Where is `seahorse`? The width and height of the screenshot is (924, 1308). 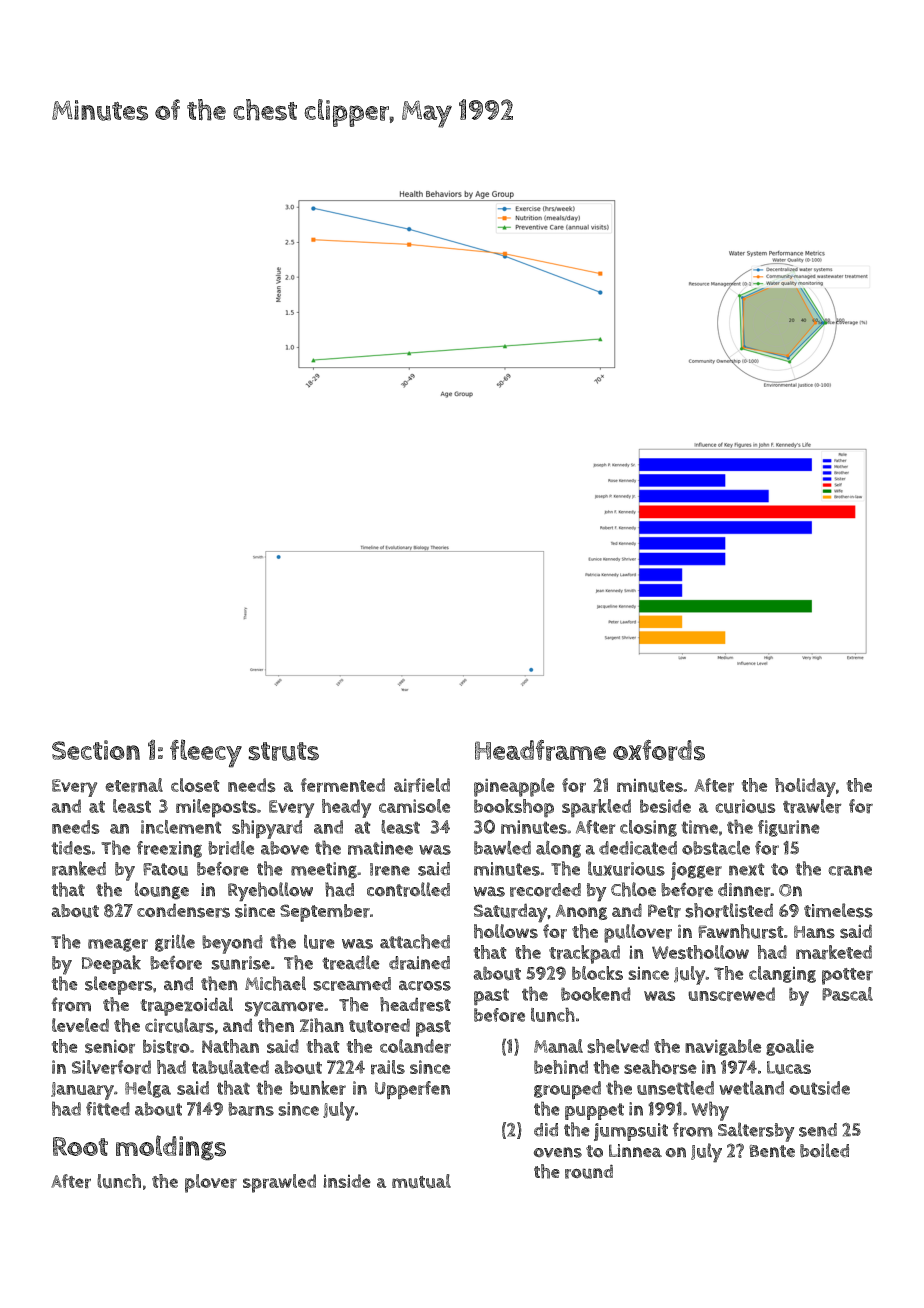 seahorse is located at coordinates (660, 1067).
